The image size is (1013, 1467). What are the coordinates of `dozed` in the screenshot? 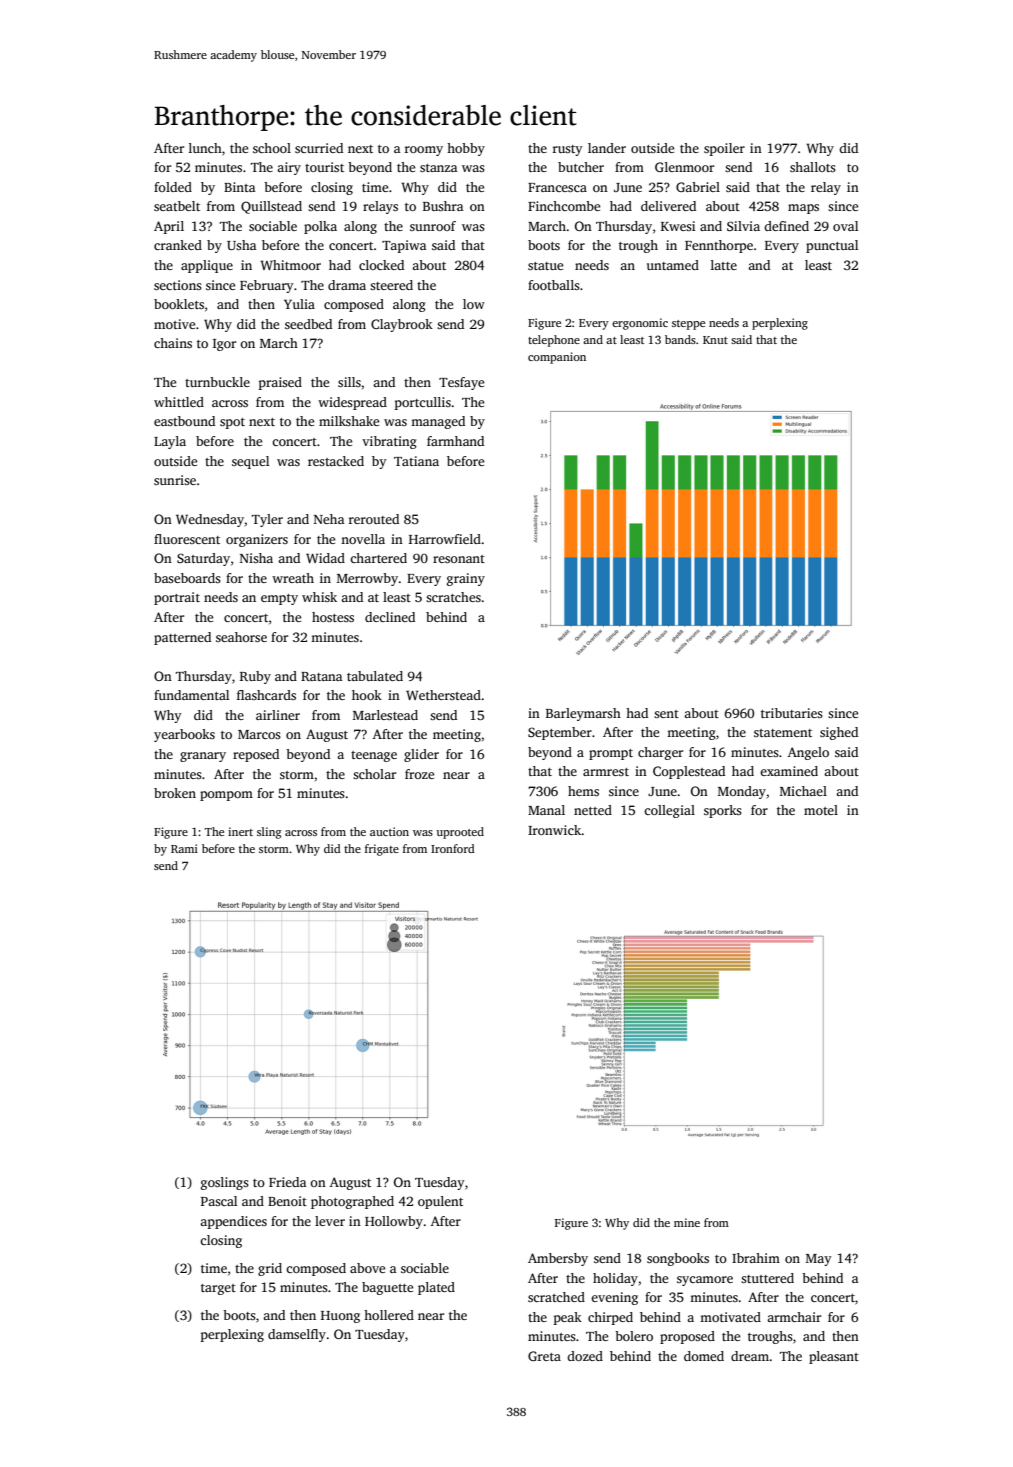 It's located at (585, 1356).
